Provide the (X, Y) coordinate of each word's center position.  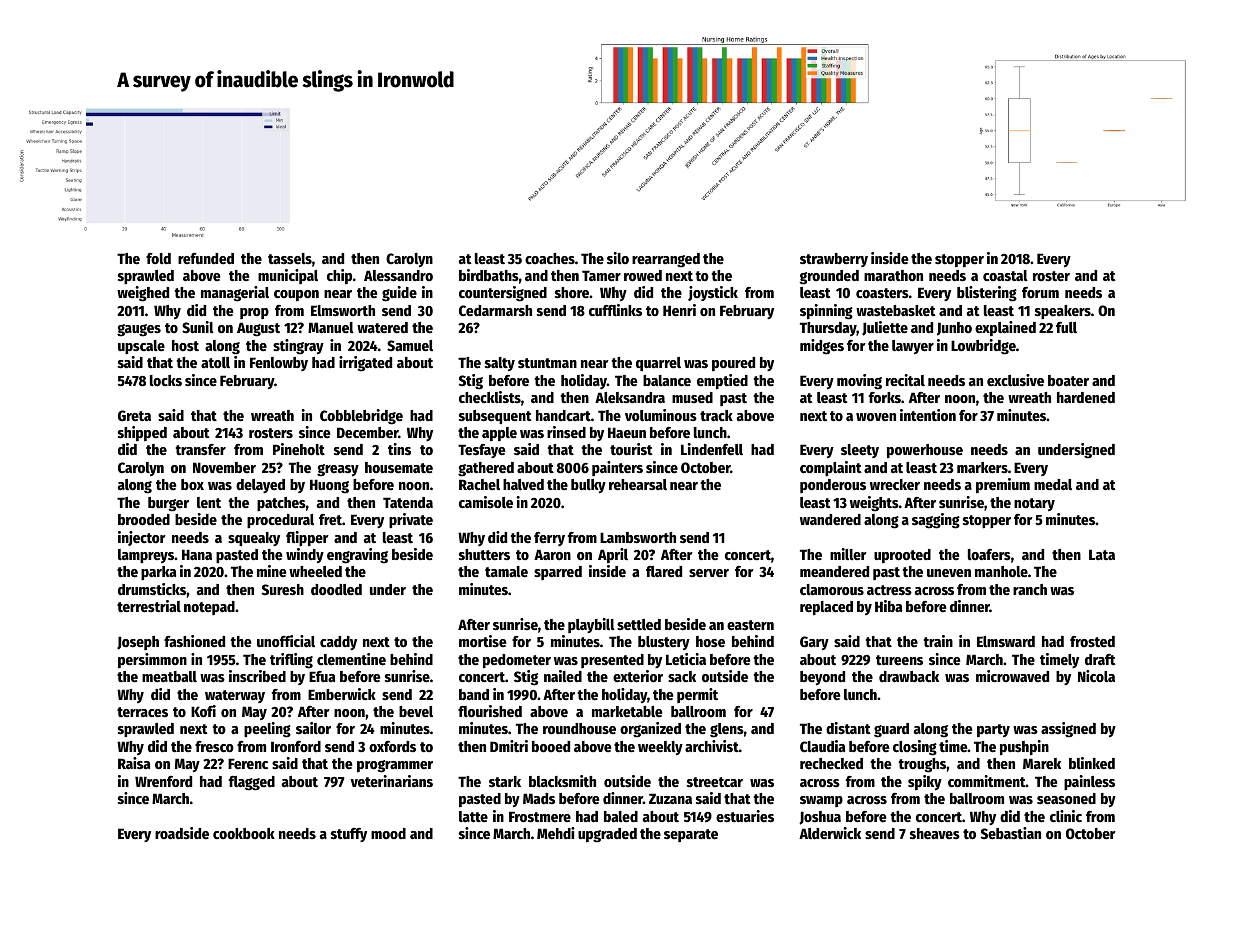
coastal (1005, 275)
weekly (660, 748)
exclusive (1015, 380)
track (716, 415)
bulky (588, 486)
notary (1034, 504)
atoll (215, 362)
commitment (987, 781)
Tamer (601, 275)
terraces (142, 712)
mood (388, 833)
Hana (197, 554)
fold (158, 258)
